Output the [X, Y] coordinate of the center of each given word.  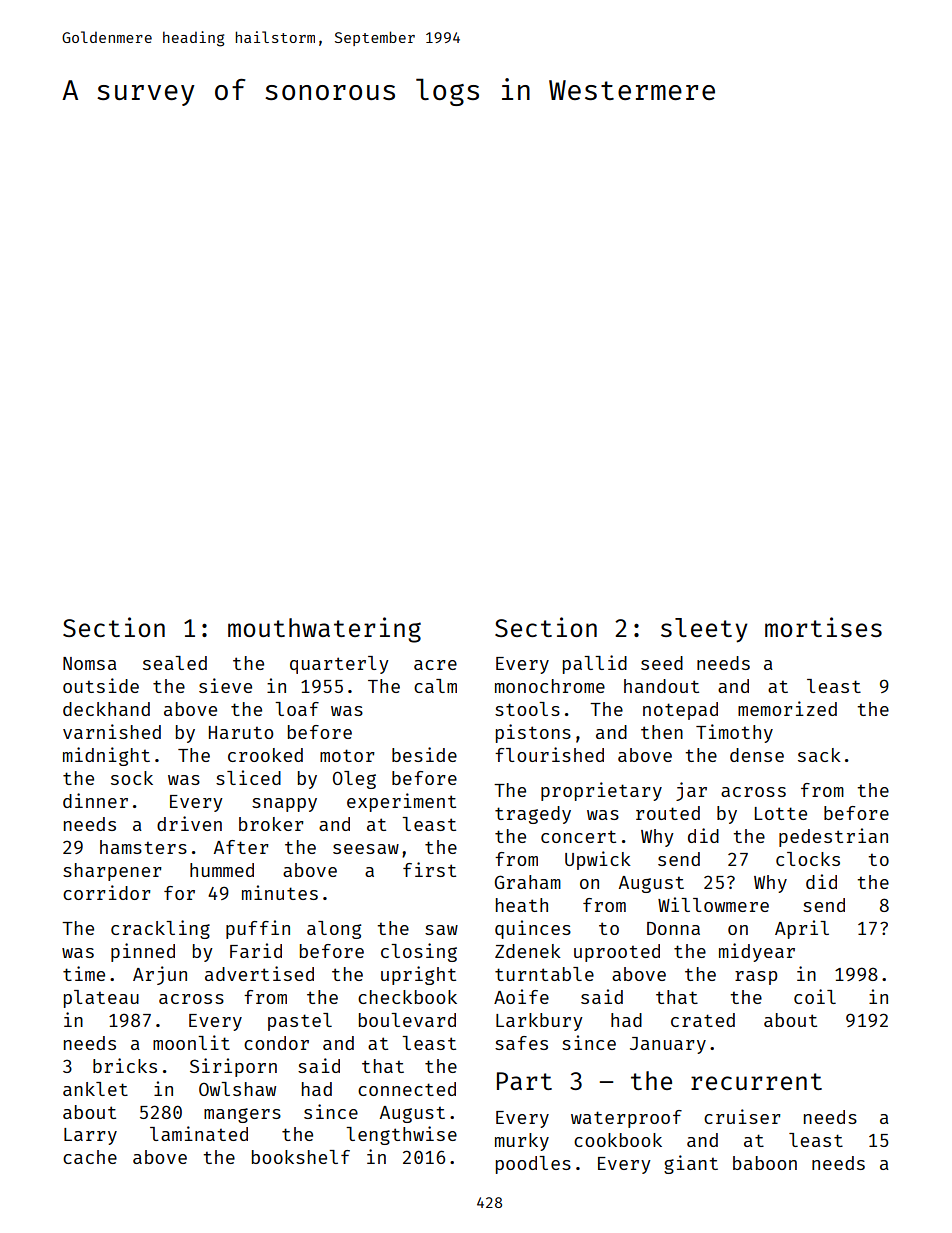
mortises [823, 627]
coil [815, 996]
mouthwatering [324, 630]
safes [521, 1043]
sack [819, 755]
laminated [199, 1133]
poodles [533, 1165]
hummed [222, 870]
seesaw [366, 849]
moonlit [191, 1042]
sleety [704, 630]
